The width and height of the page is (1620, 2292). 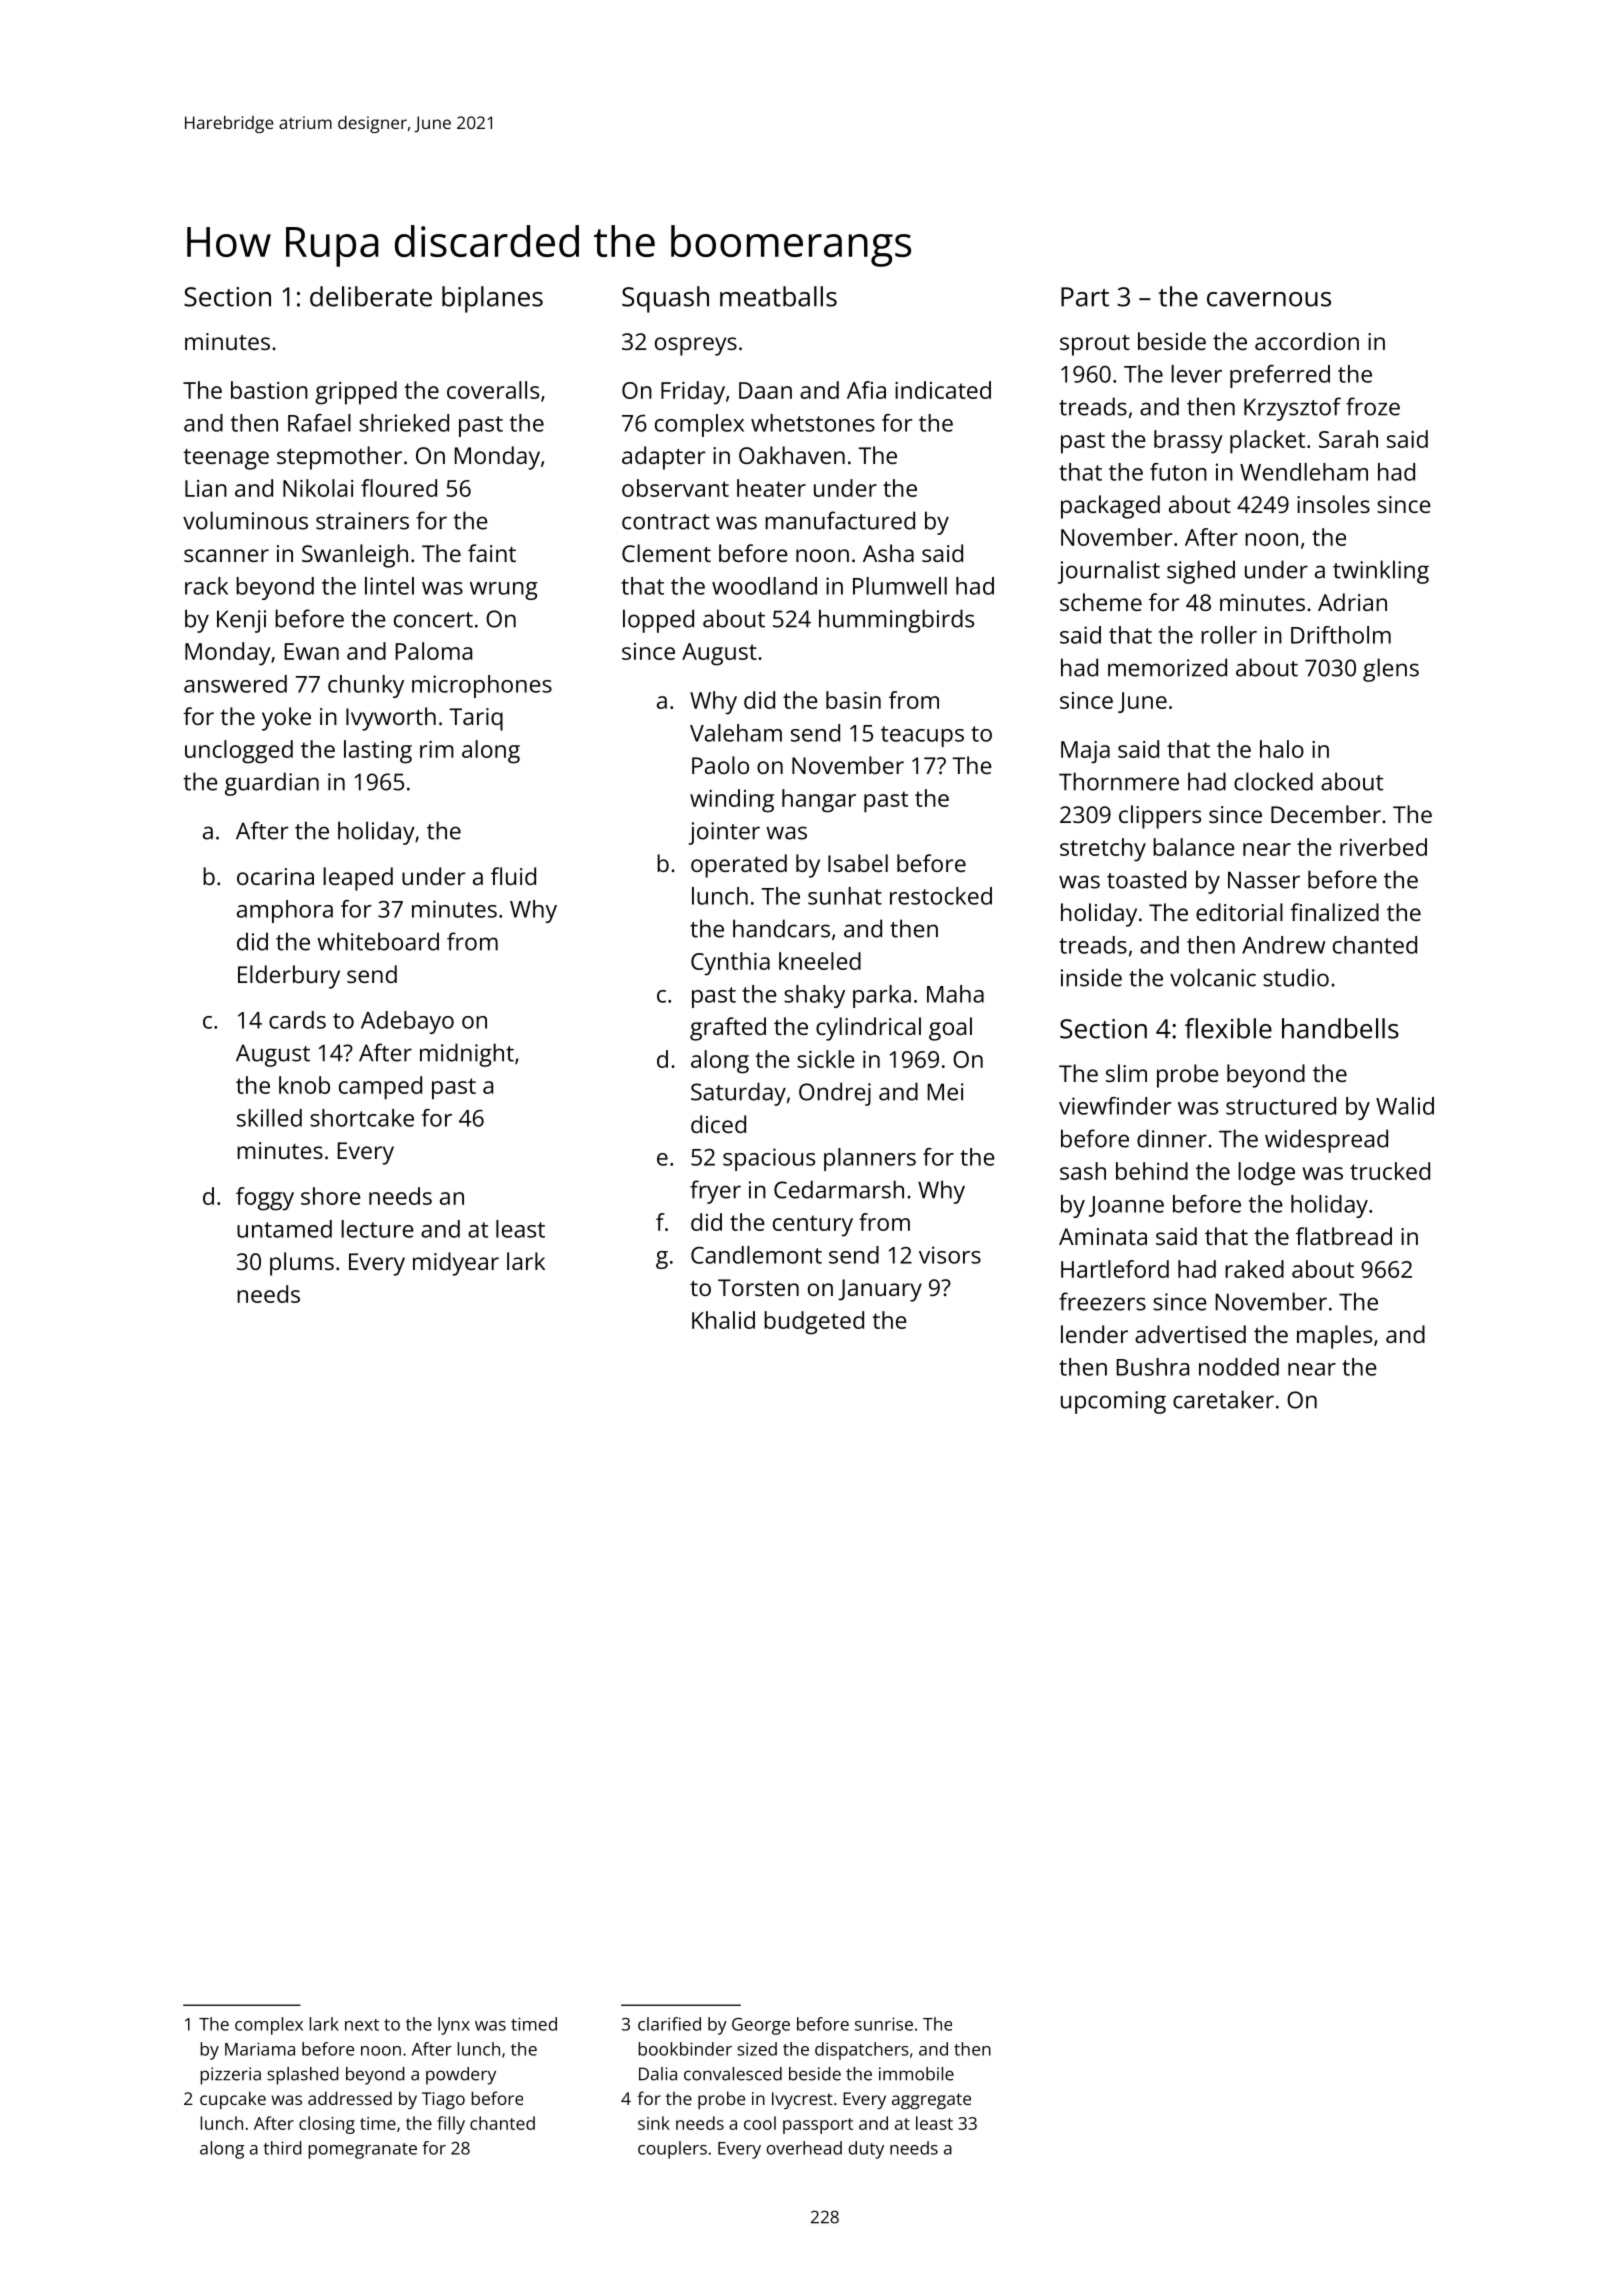 What do you see at coordinates (1113, 1402) in the page?
I see `upcoming` at bounding box center [1113, 1402].
